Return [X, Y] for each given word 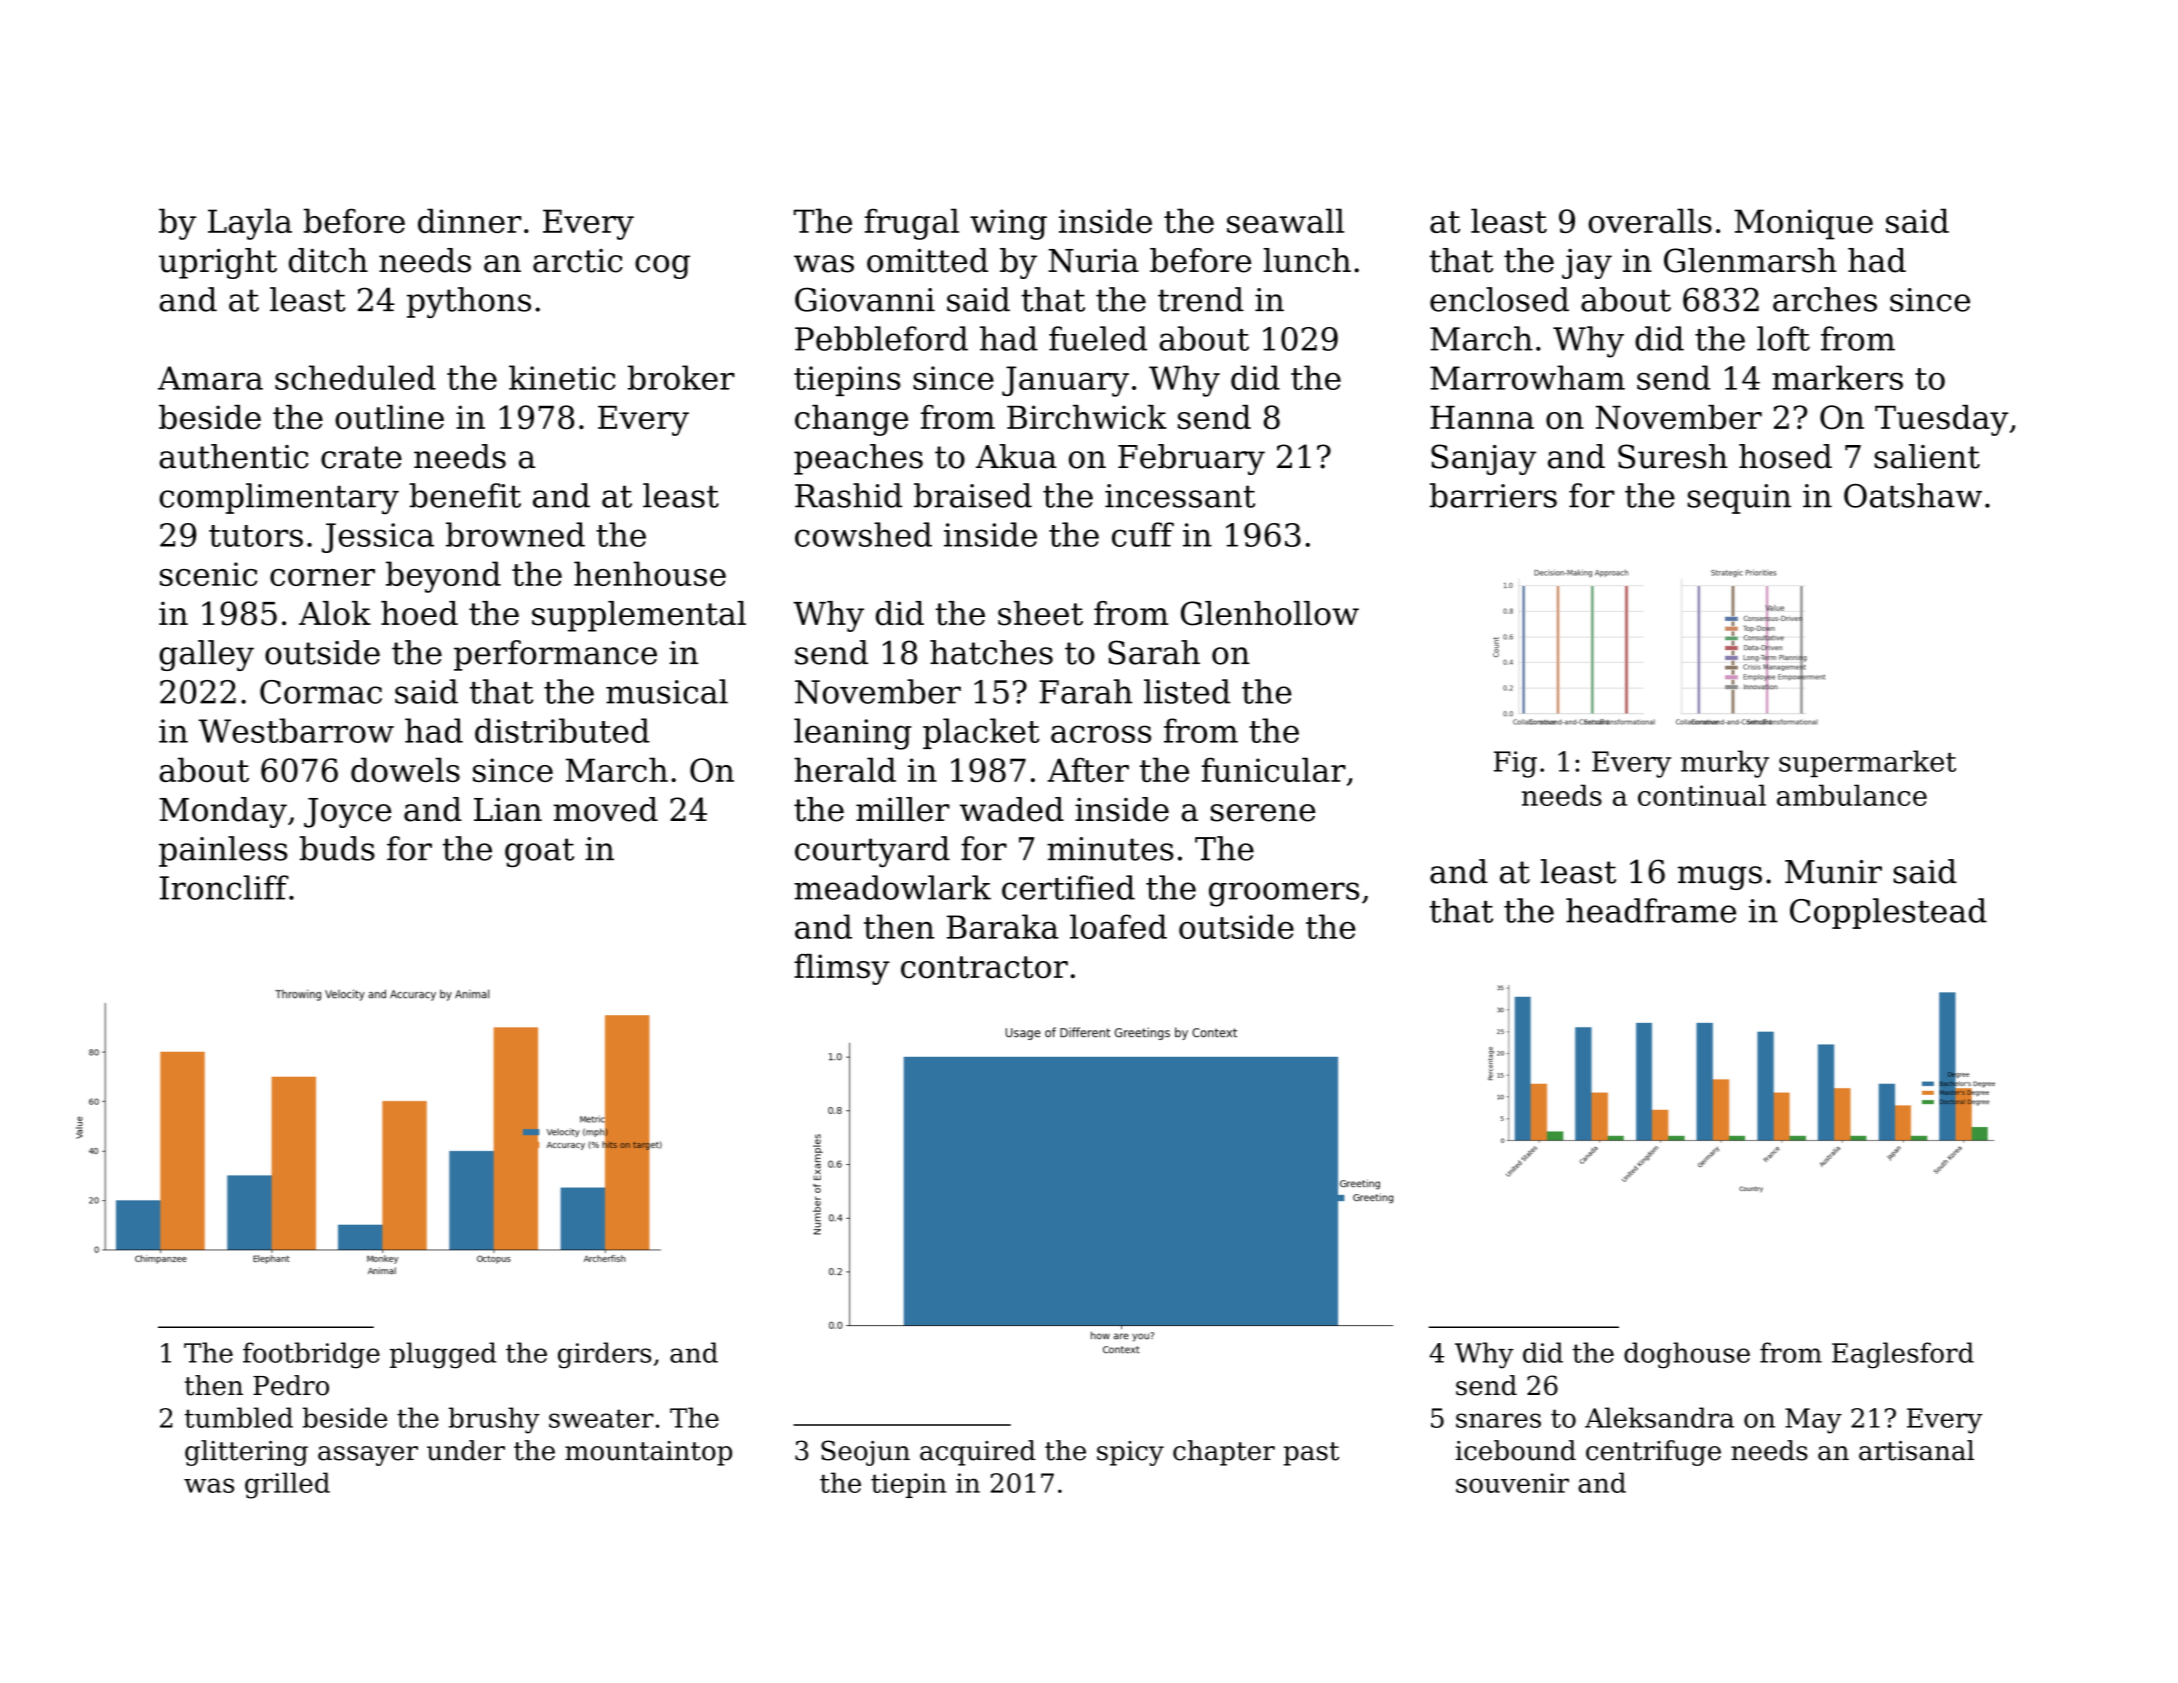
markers [1837, 377]
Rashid [848, 495]
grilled [287, 1485]
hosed [1785, 456]
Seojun [865, 1453]
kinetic [562, 377]
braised [973, 495]
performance [555, 655]
